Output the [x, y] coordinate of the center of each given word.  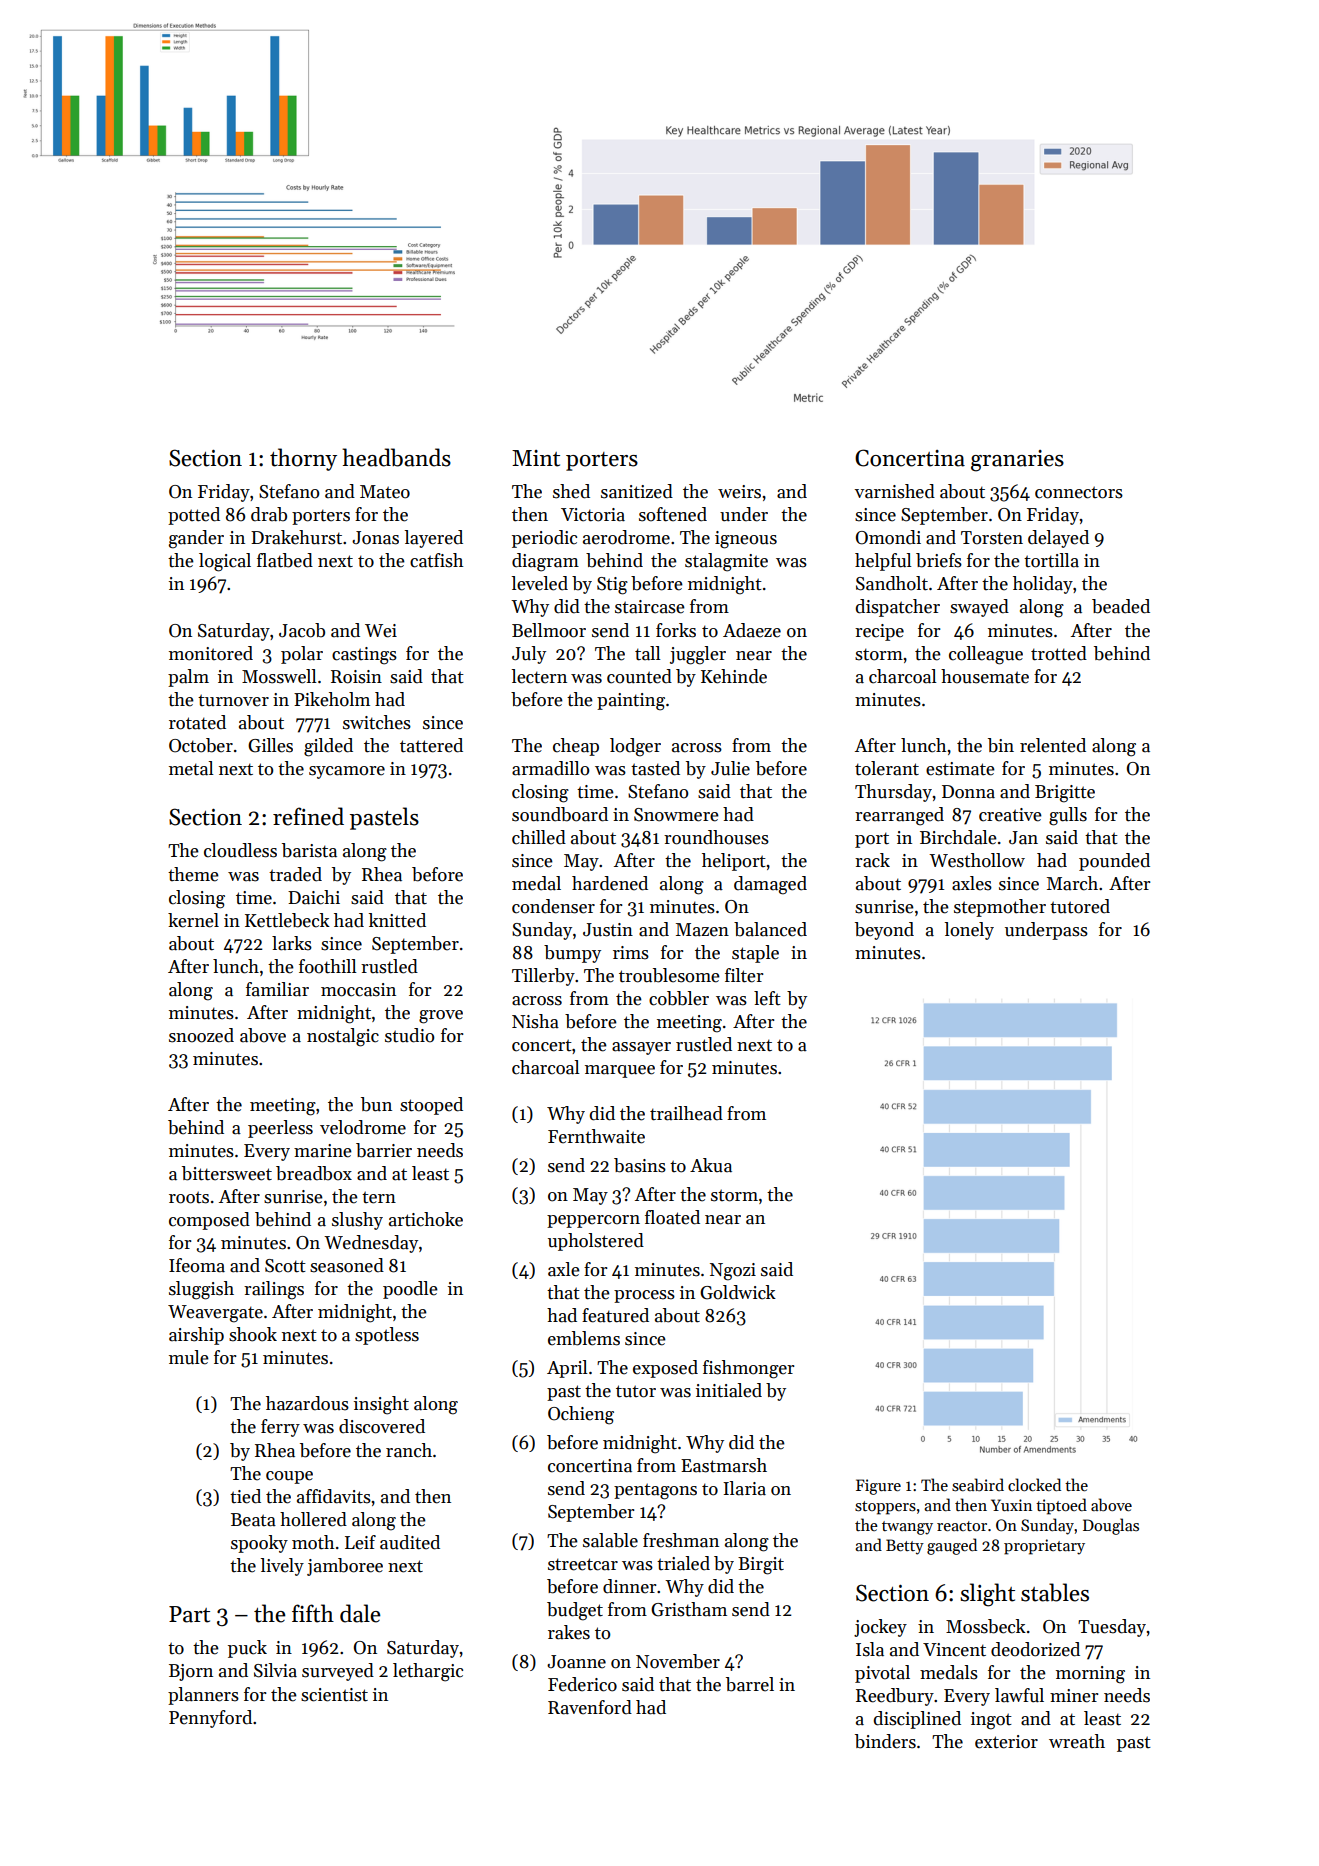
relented [1053, 745]
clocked [1034, 1484]
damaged [770, 885]
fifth [313, 1613]
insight [381, 1405]
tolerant [887, 768]
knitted [397, 920]
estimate [960, 769]
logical [225, 562]
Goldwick [738, 1292]
